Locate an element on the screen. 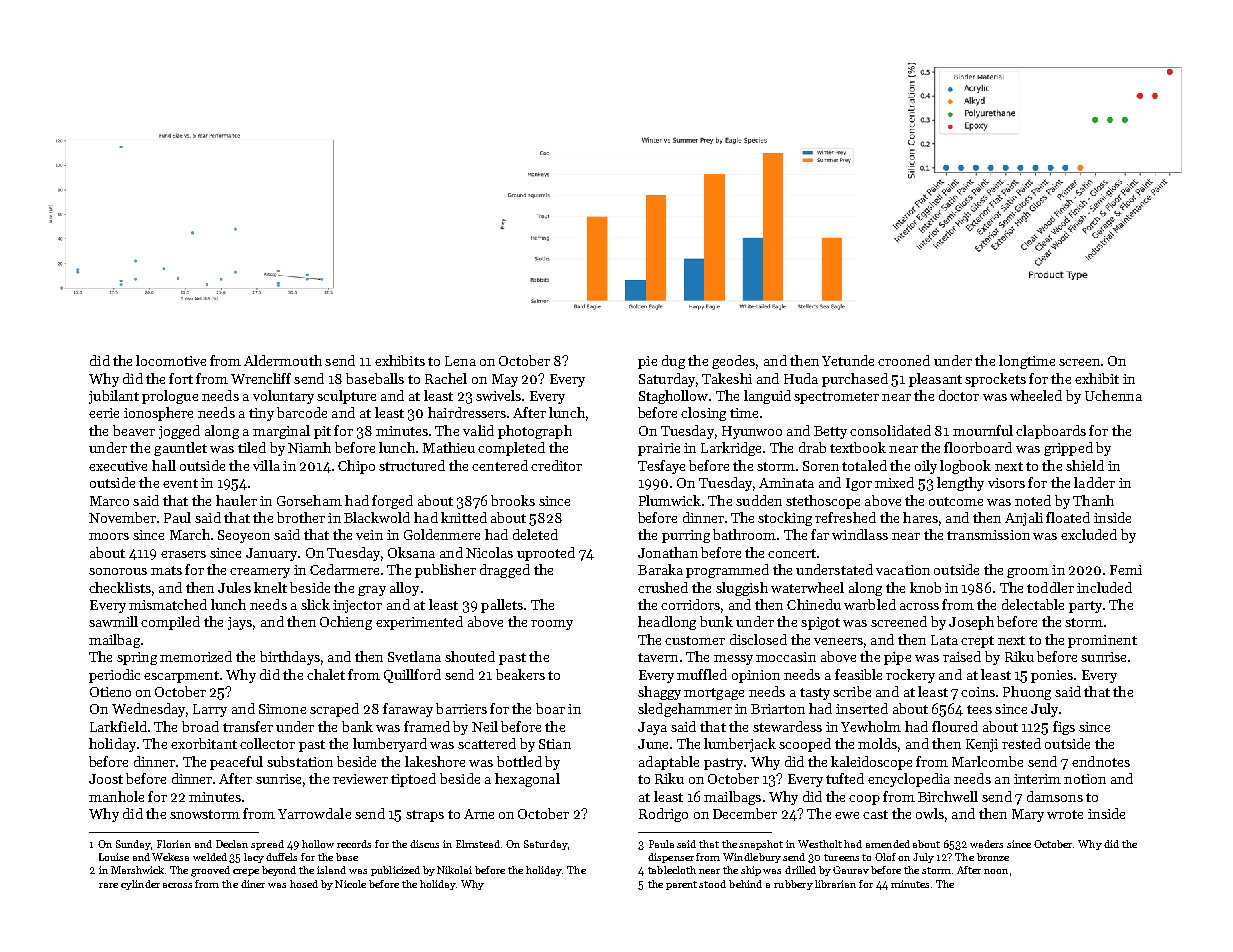  lumberjack is located at coordinates (740, 745).
